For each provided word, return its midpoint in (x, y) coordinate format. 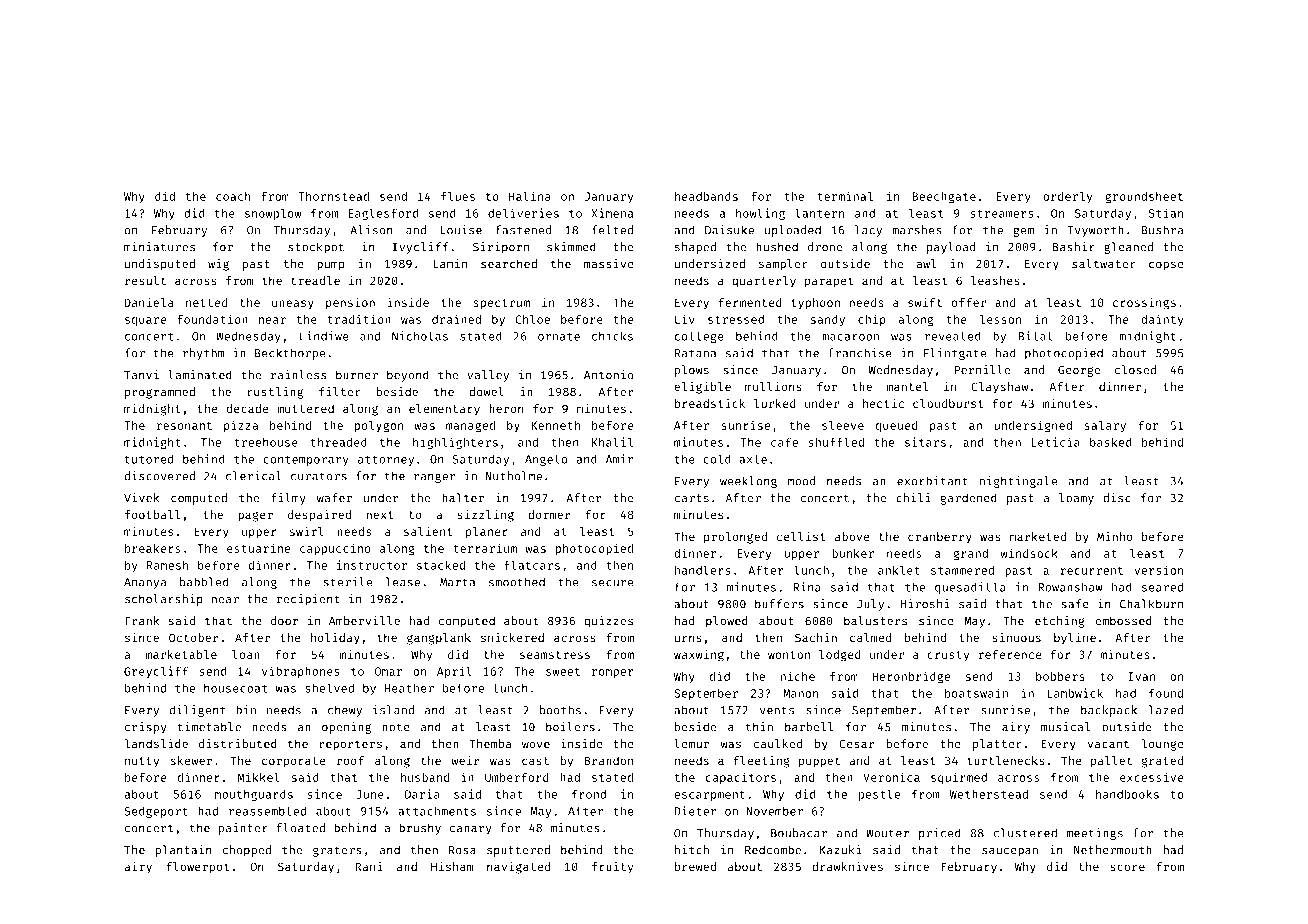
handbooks (1127, 794)
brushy (420, 829)
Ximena (612, 213)
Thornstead (333, 196)
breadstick (710, 403)
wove (536, 744)
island (393, 710)
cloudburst (948, 403)
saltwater (1104, 263)
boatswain (976, 693)
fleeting (761, 762)
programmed (160, 393)
